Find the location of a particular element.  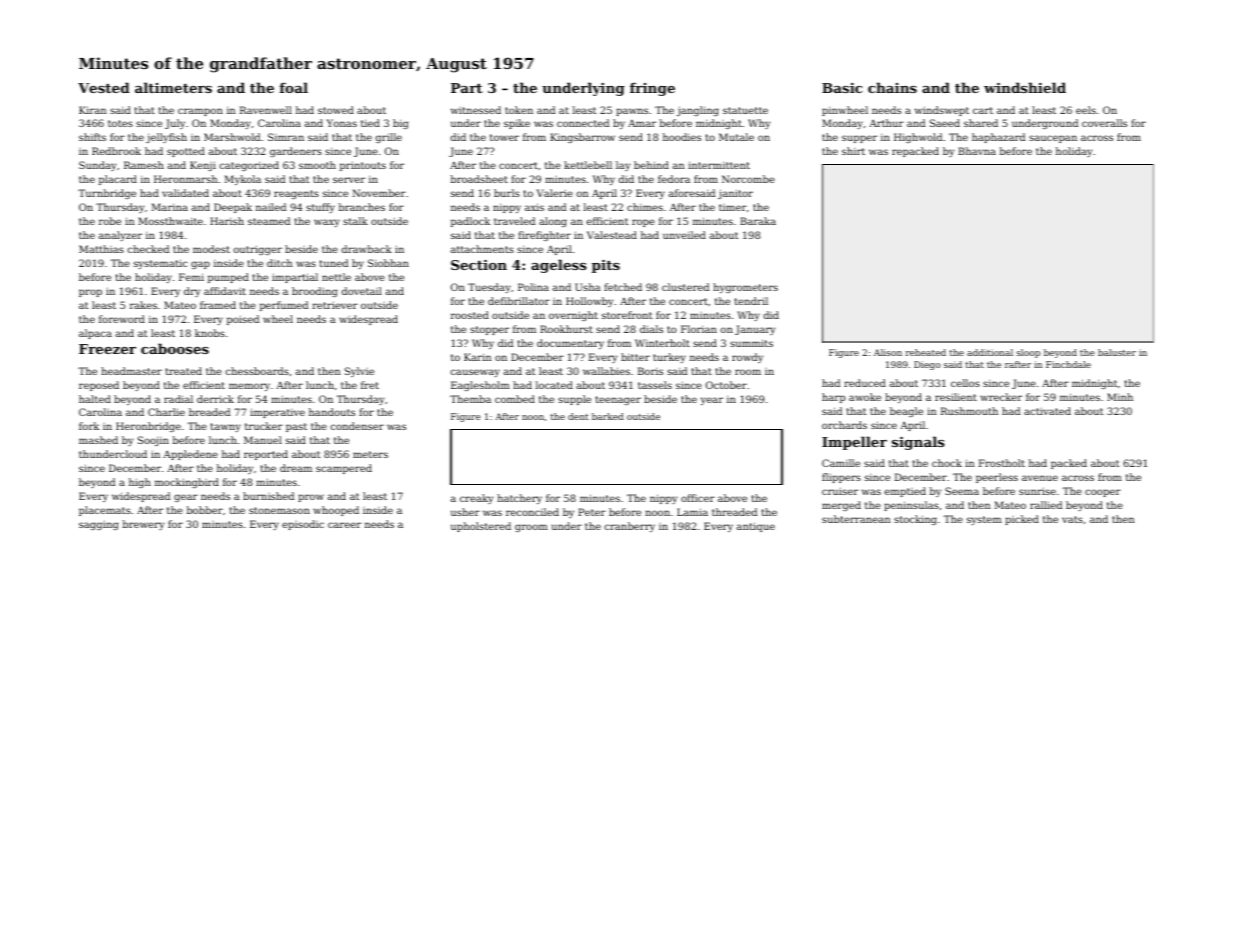

upholstered is located at coordinates (481, 527).
